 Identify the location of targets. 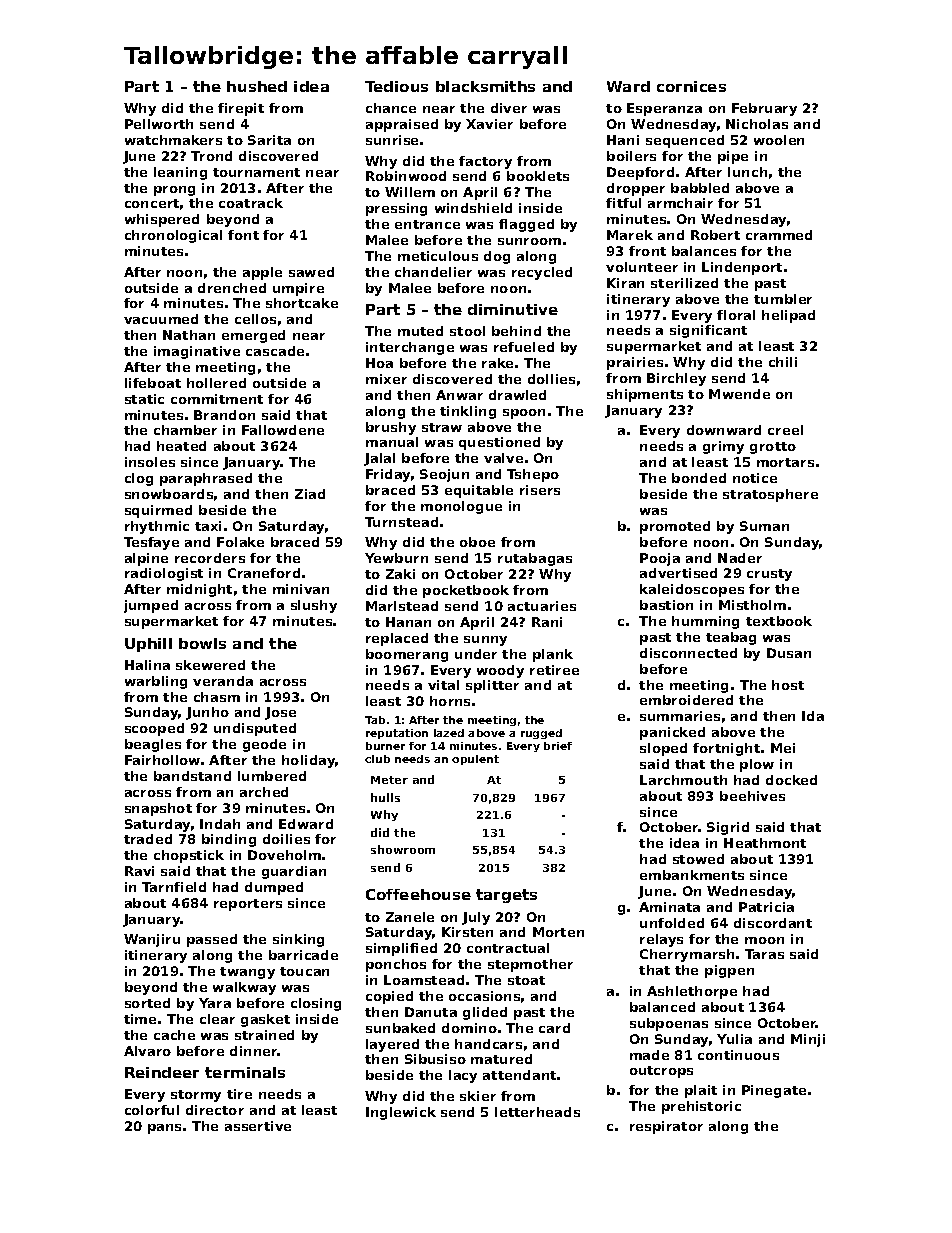
(506, 896).
